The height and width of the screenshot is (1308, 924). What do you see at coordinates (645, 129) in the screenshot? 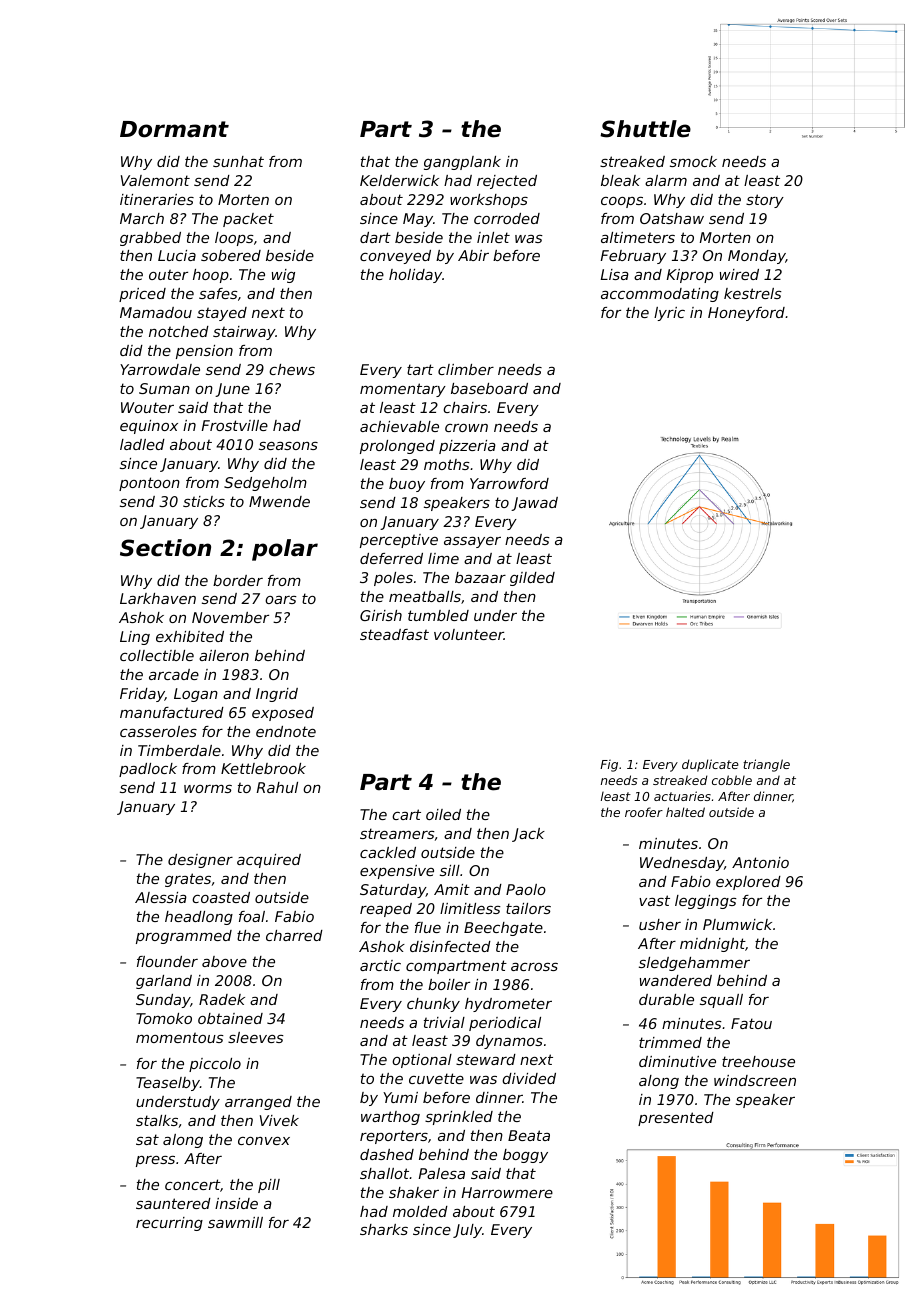
I see `Shuttle` at bounding box center [645, 129].
